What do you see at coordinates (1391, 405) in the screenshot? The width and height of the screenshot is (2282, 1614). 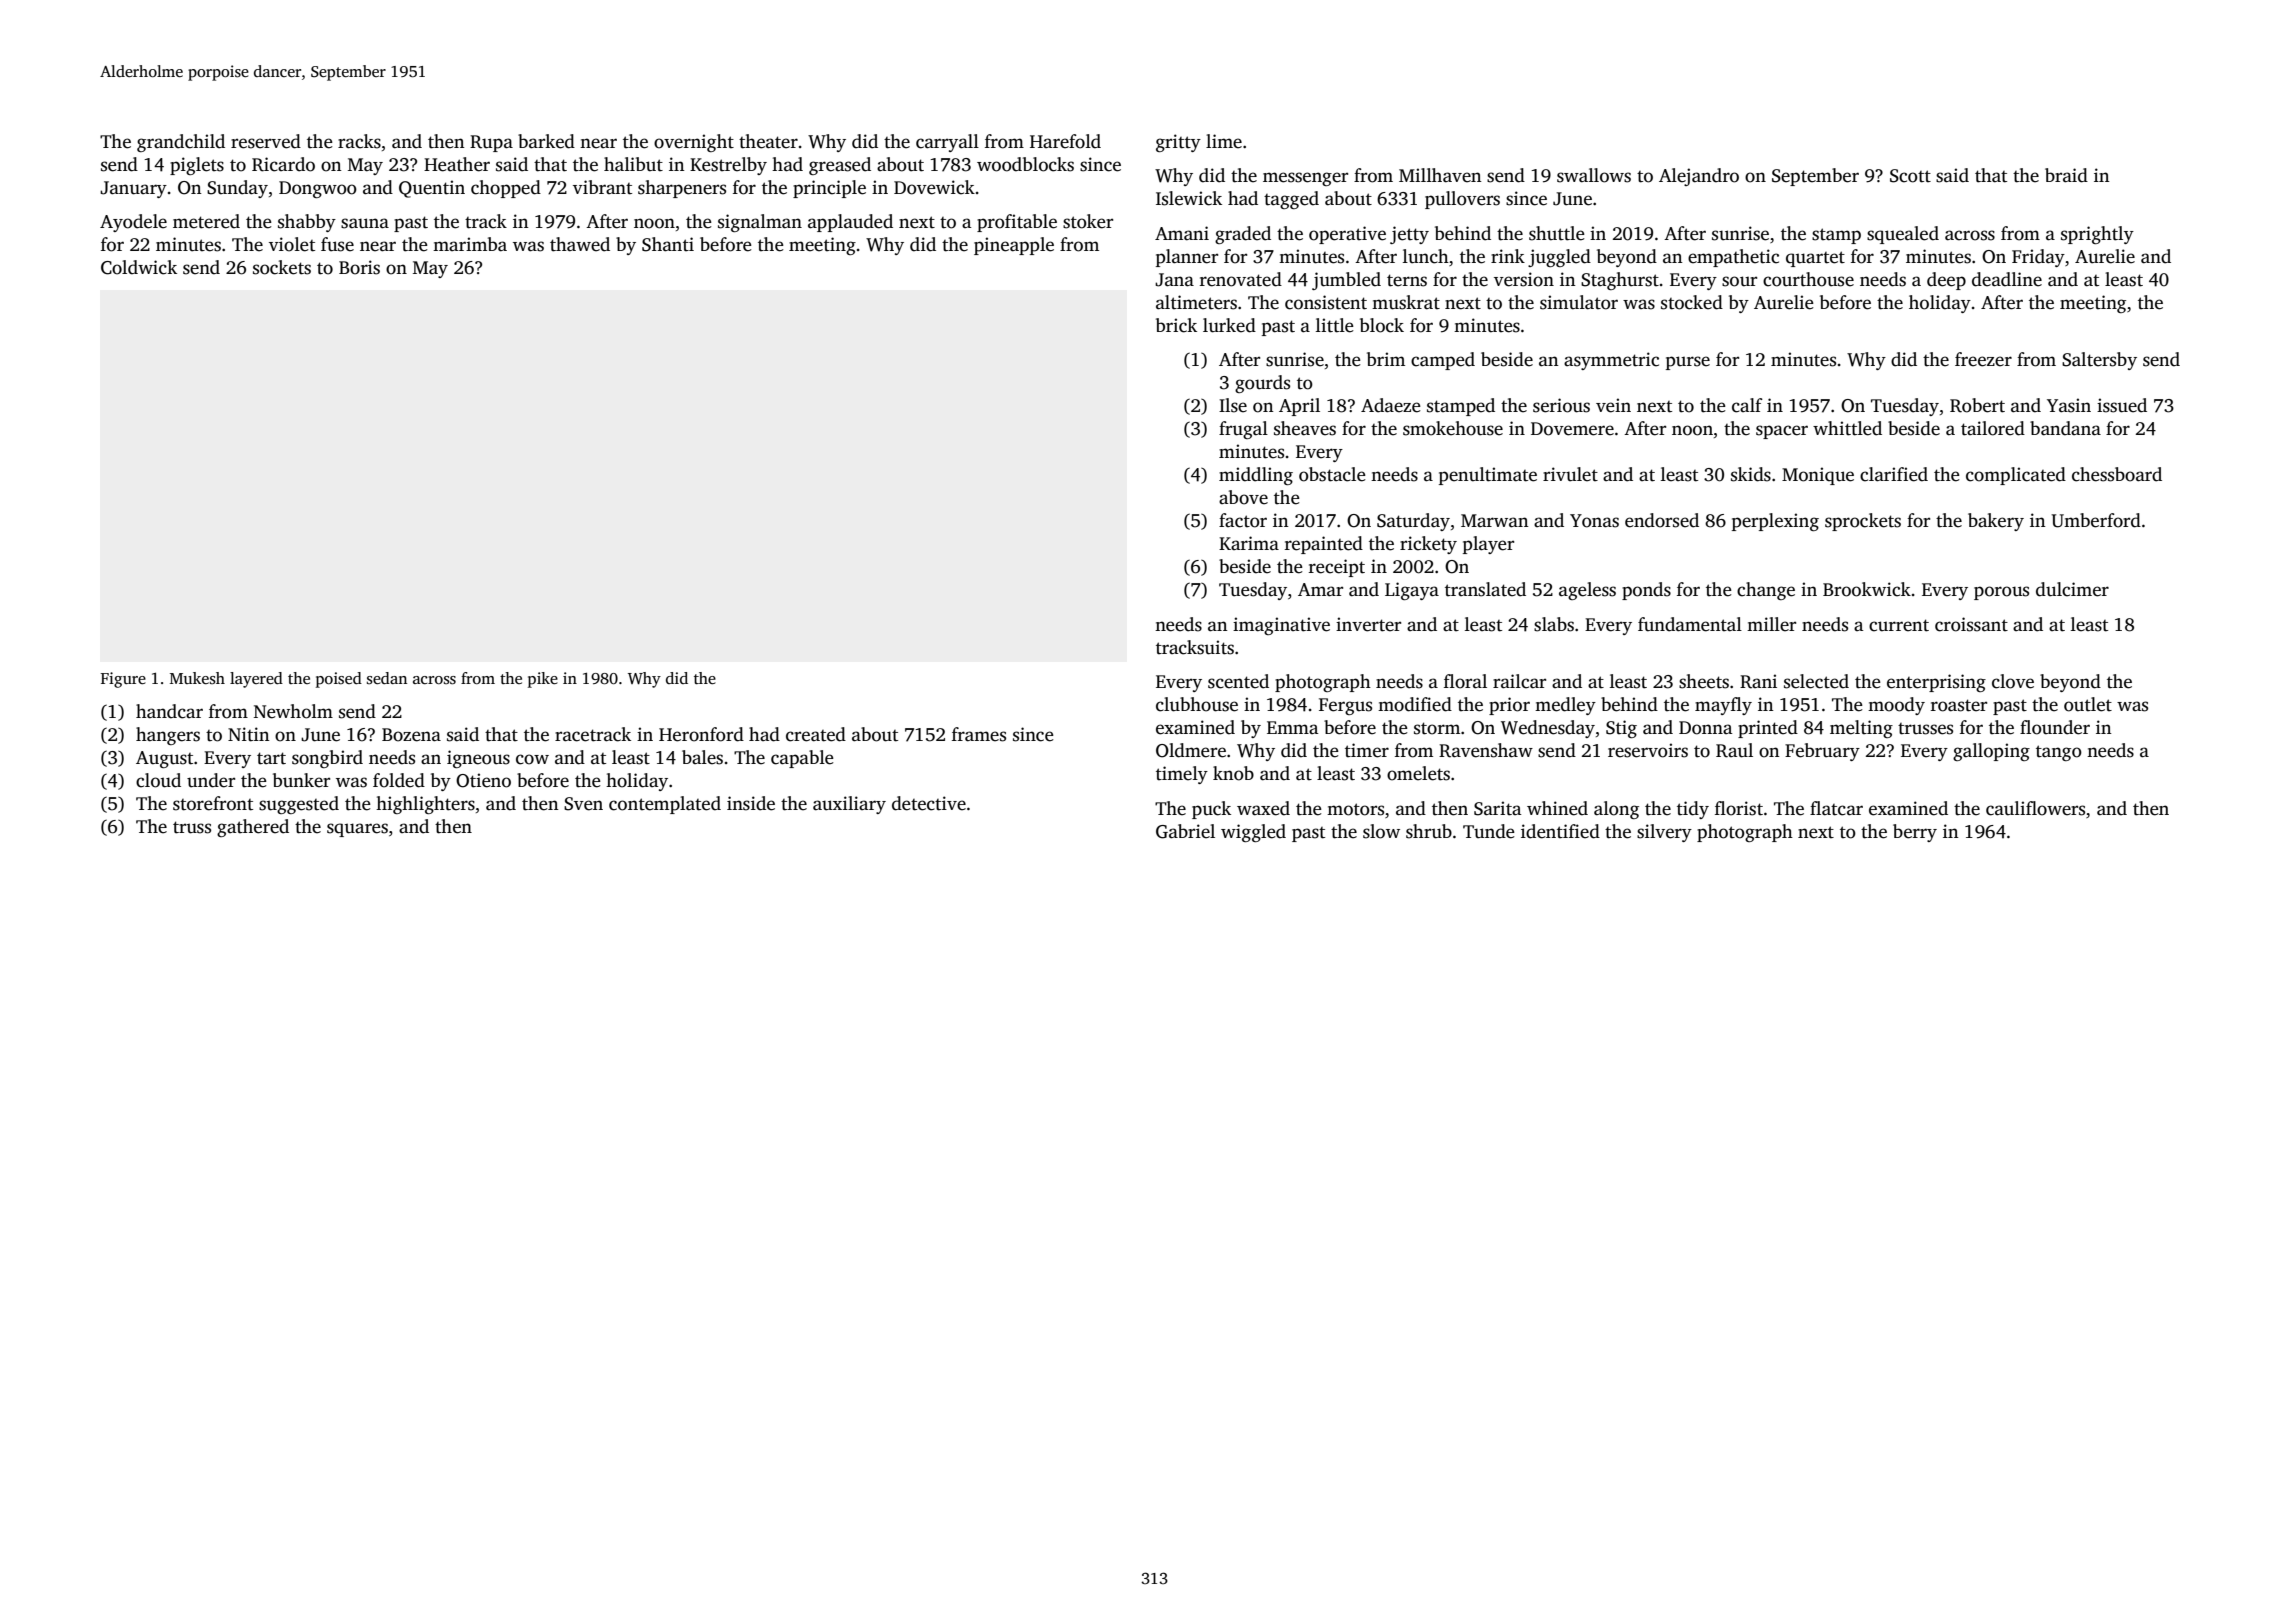 I see `Adaeze` at bounding box center [1391, 405].
